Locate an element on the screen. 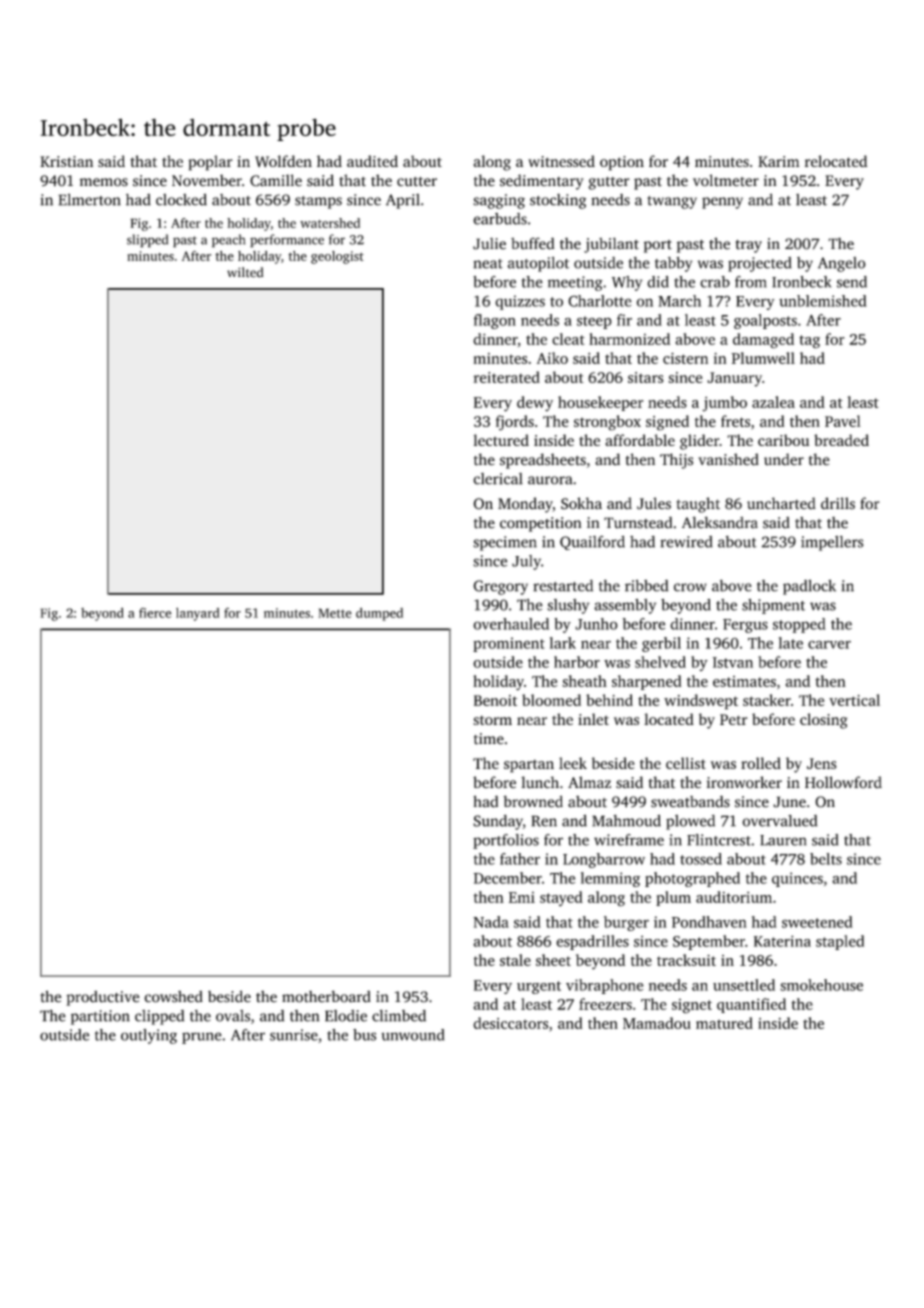 The width and height of the screenshot is (924, 1308). fierce is located at coordinates (155, 613).
